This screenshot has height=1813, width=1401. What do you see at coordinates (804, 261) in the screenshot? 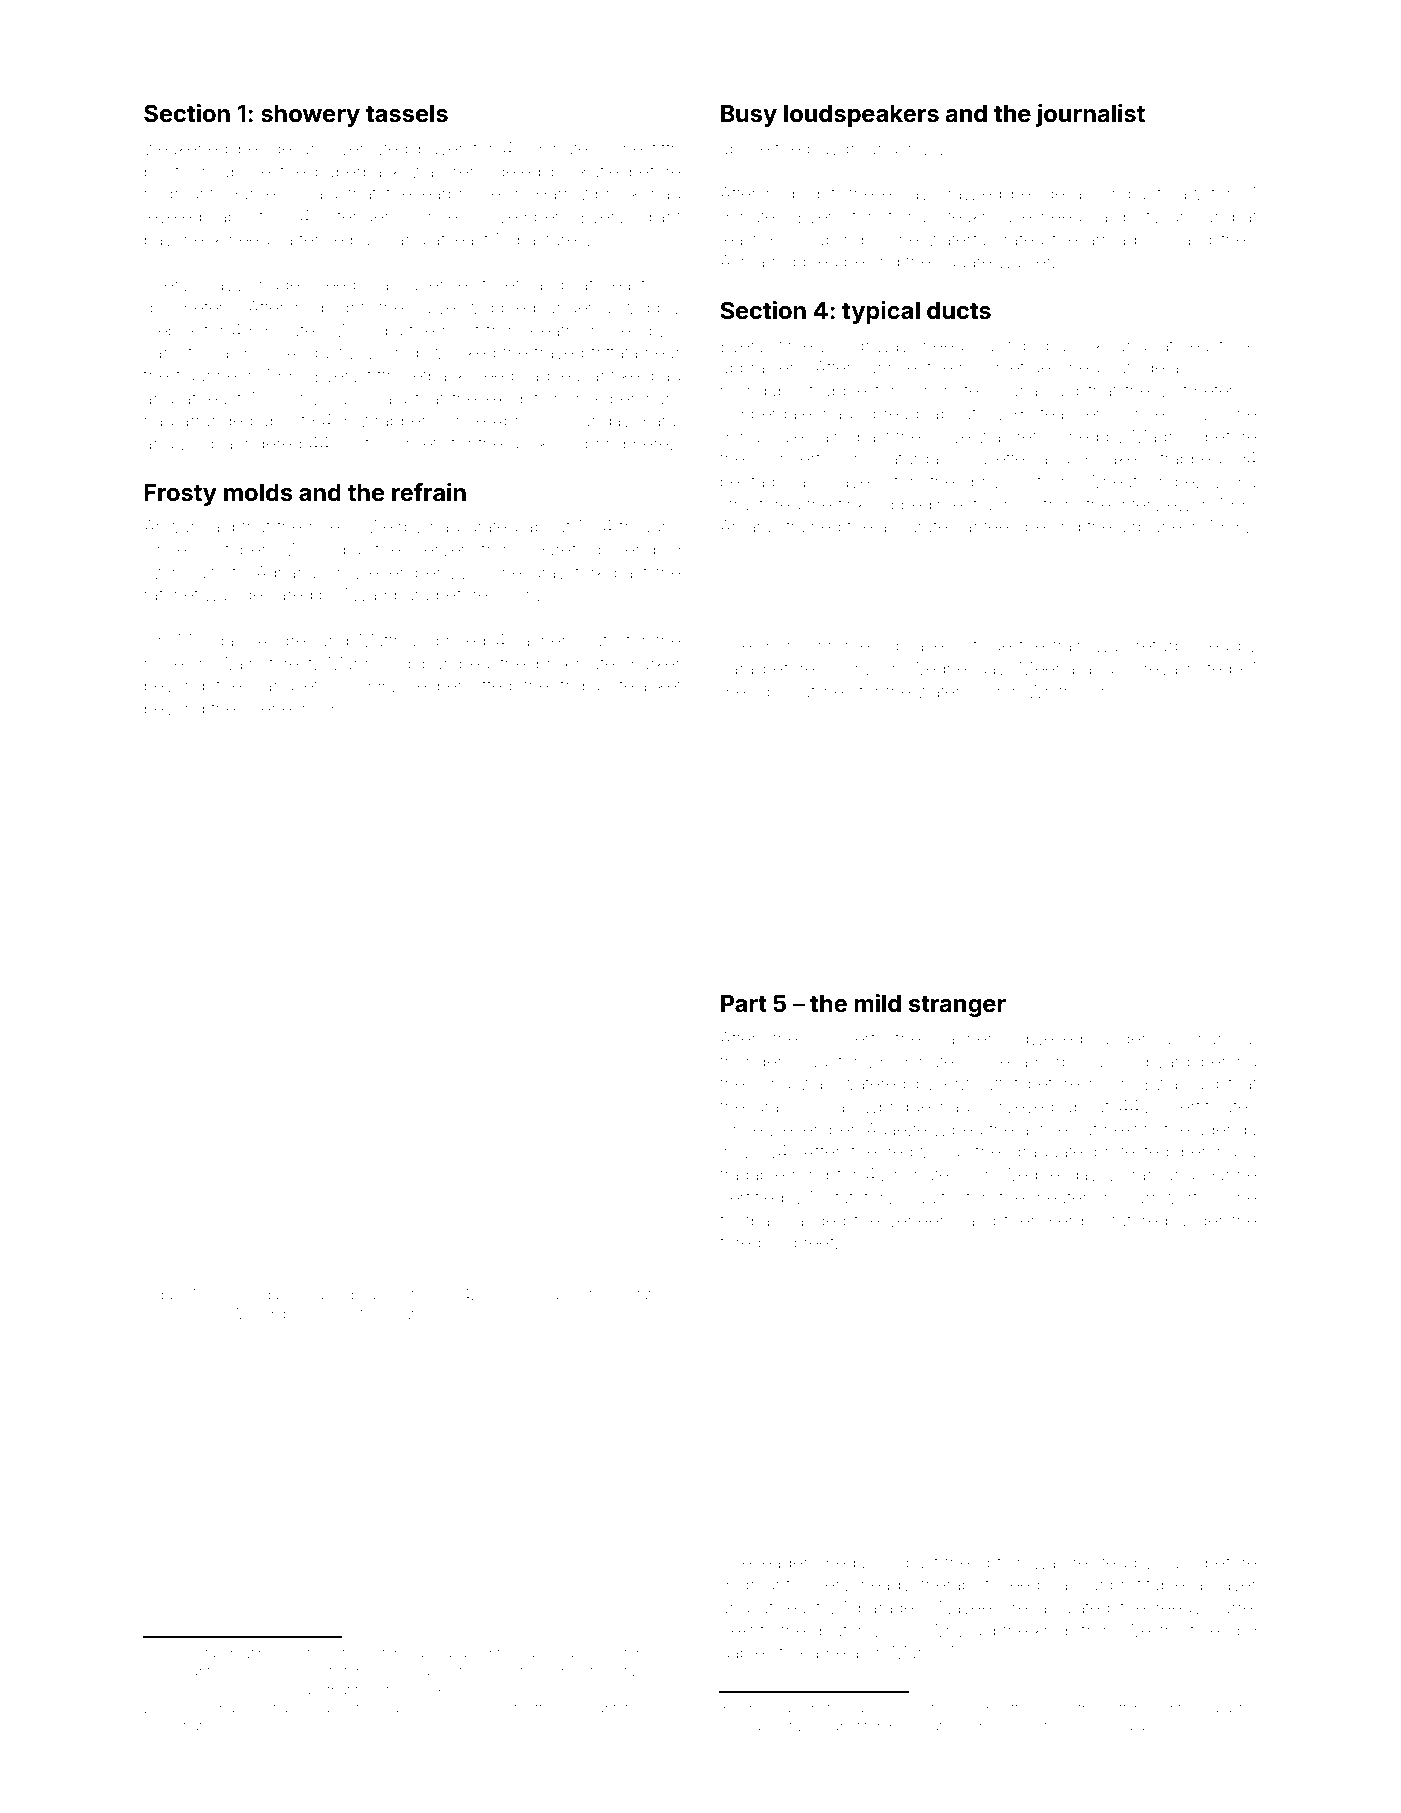
I see `hobbled` at bounding box center [804, 261].
